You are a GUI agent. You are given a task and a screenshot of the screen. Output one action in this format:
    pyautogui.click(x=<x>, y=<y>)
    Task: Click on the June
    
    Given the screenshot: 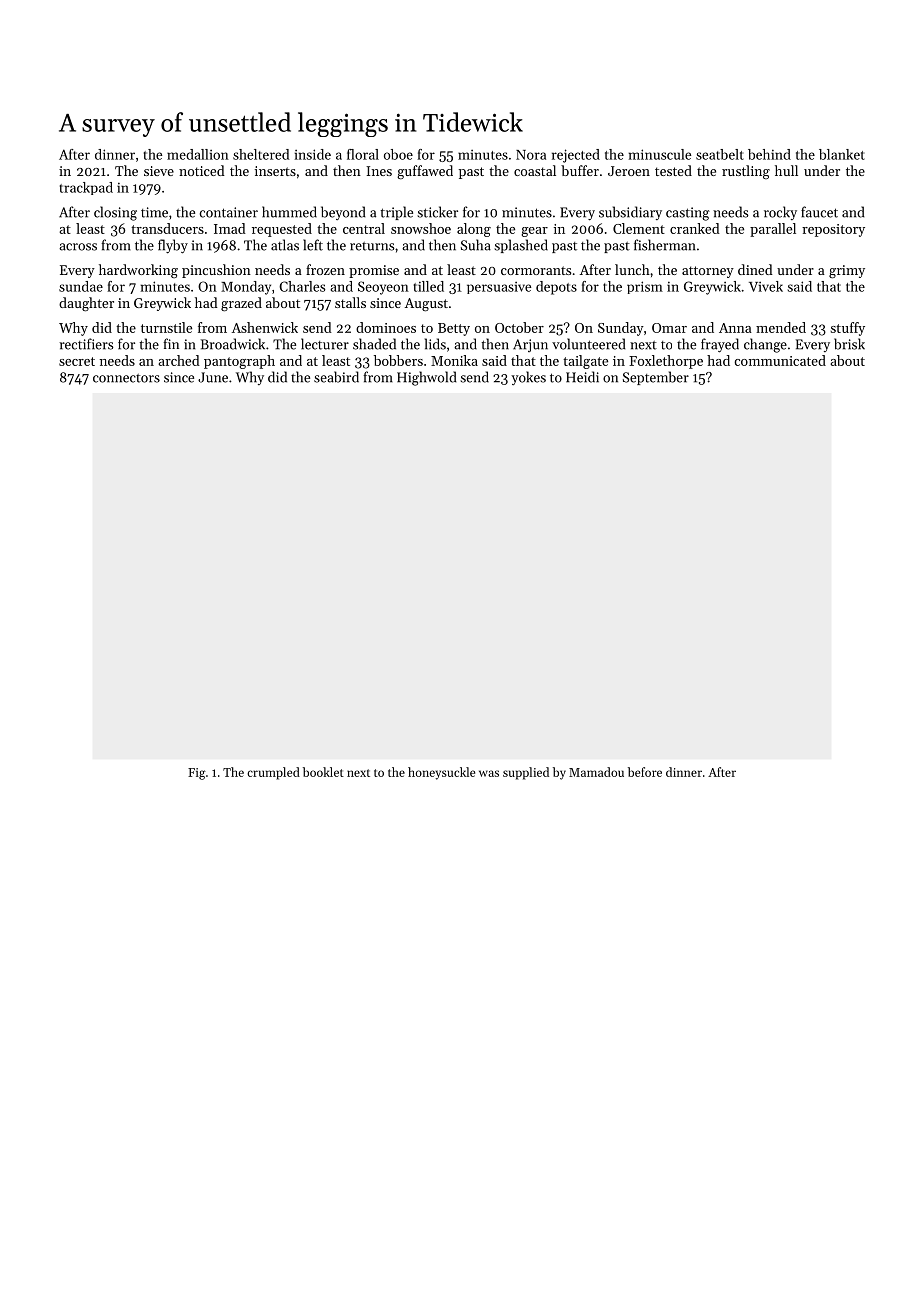 What is the action you would take?
    pyautogui.click(x=213, y=377)
